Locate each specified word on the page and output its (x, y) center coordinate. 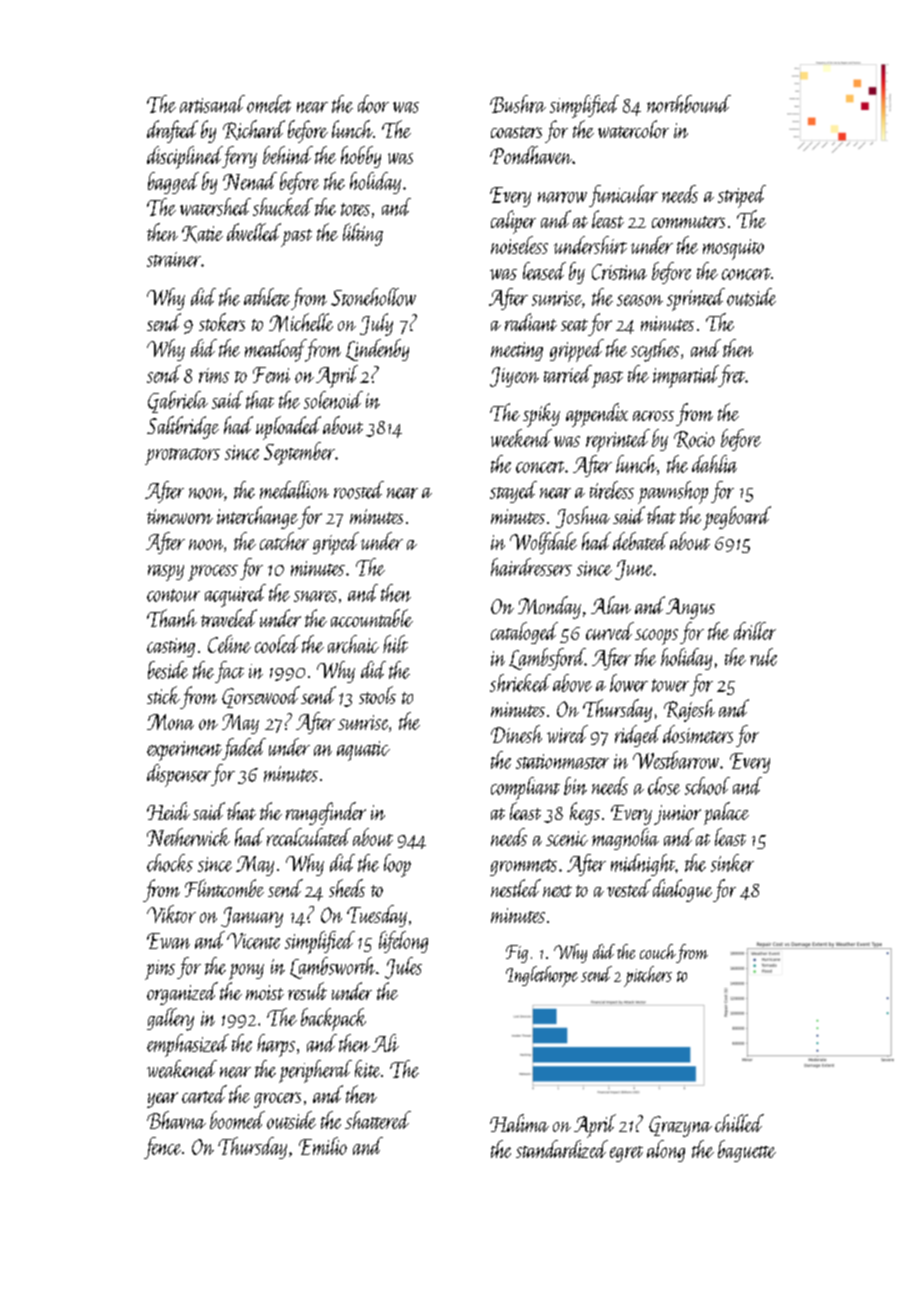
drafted (172, 131)
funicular (623, 196)
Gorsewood (261, 697)
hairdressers (531, 567)
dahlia (714, 464)
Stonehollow (373, 297)
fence (162, 1148)
